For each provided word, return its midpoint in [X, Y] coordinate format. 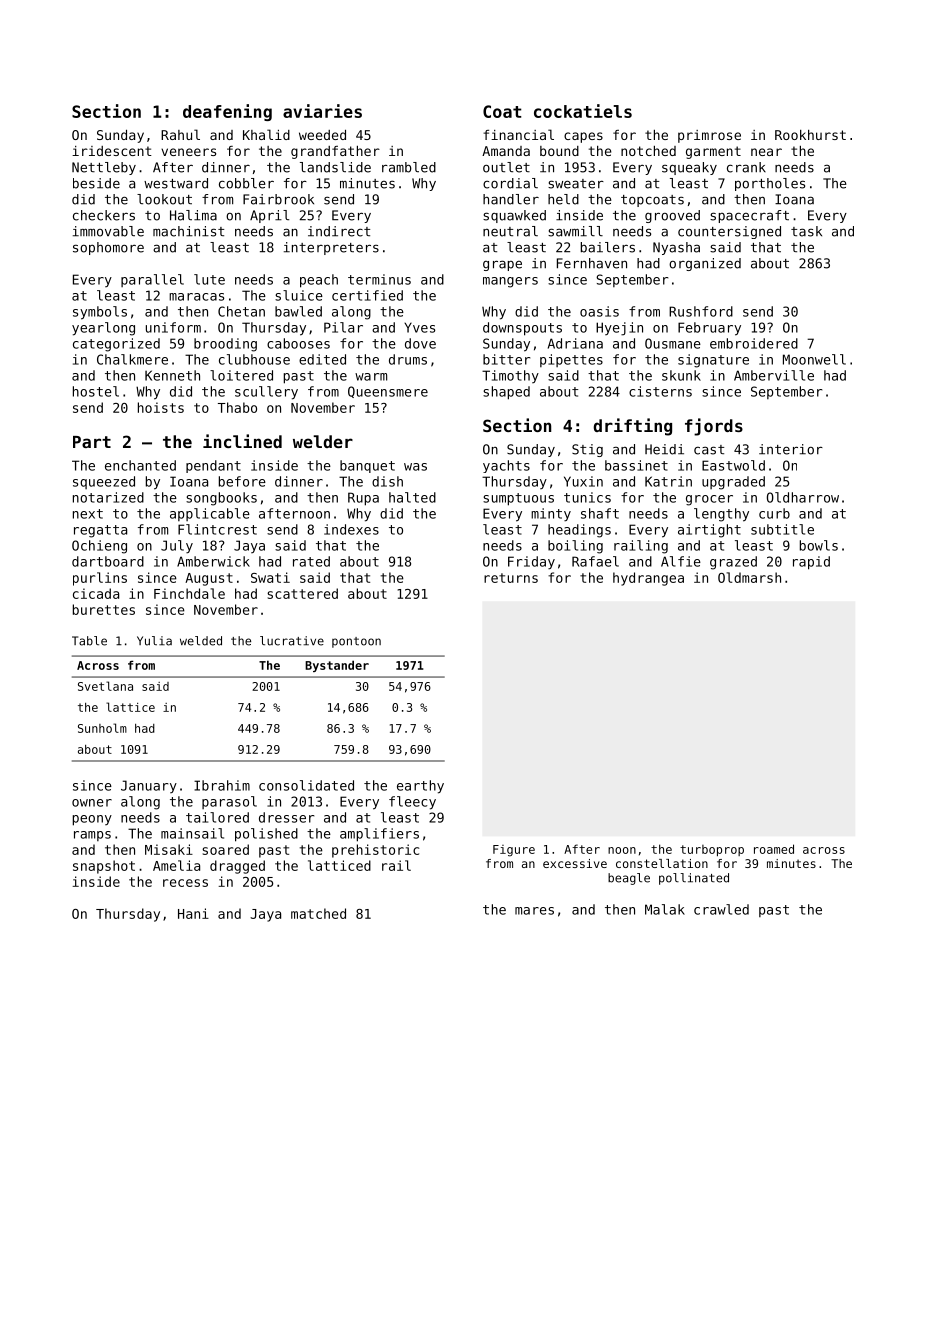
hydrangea [648, 579]
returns [511, 578]
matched [318, 913]
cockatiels [583, 111]
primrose [709, 136]
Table [89, 641]
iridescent [112, 151]
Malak [665, 909]
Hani [193, 913]
